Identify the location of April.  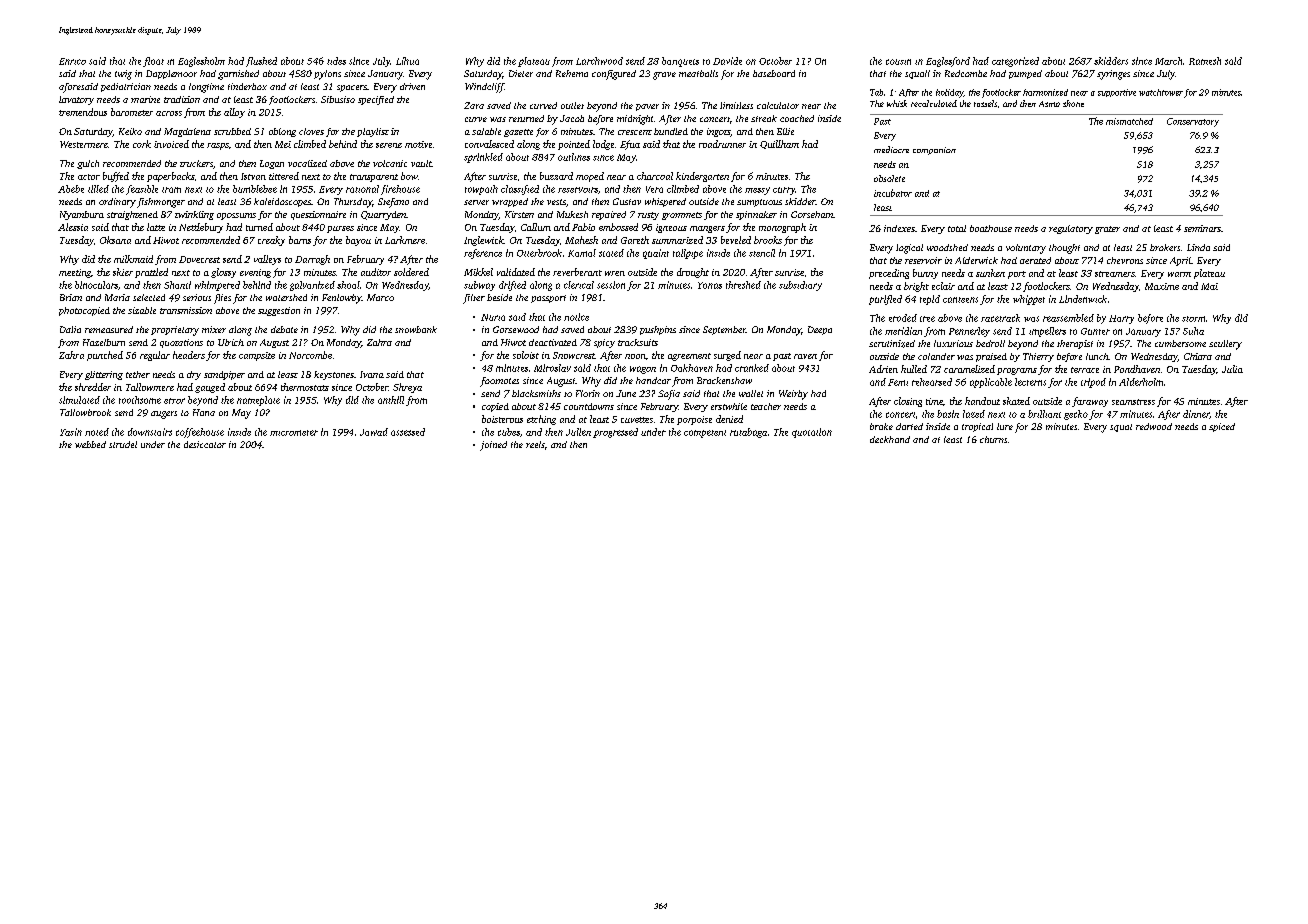
(1180, 261).
